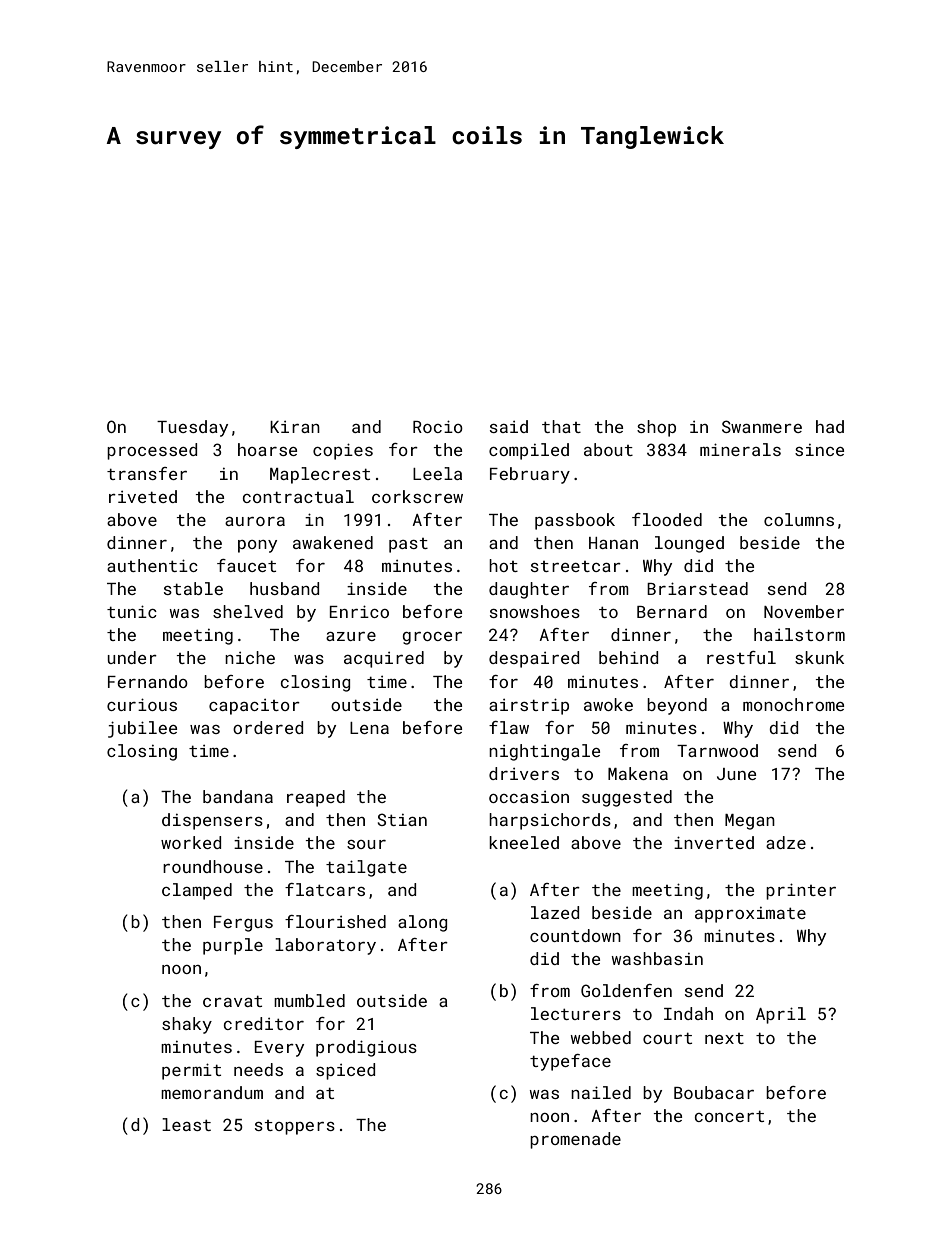 Image resolution: width=952 pixels, height=1233 pixels. I want to click on Tarnwood, so click(717, 750).
